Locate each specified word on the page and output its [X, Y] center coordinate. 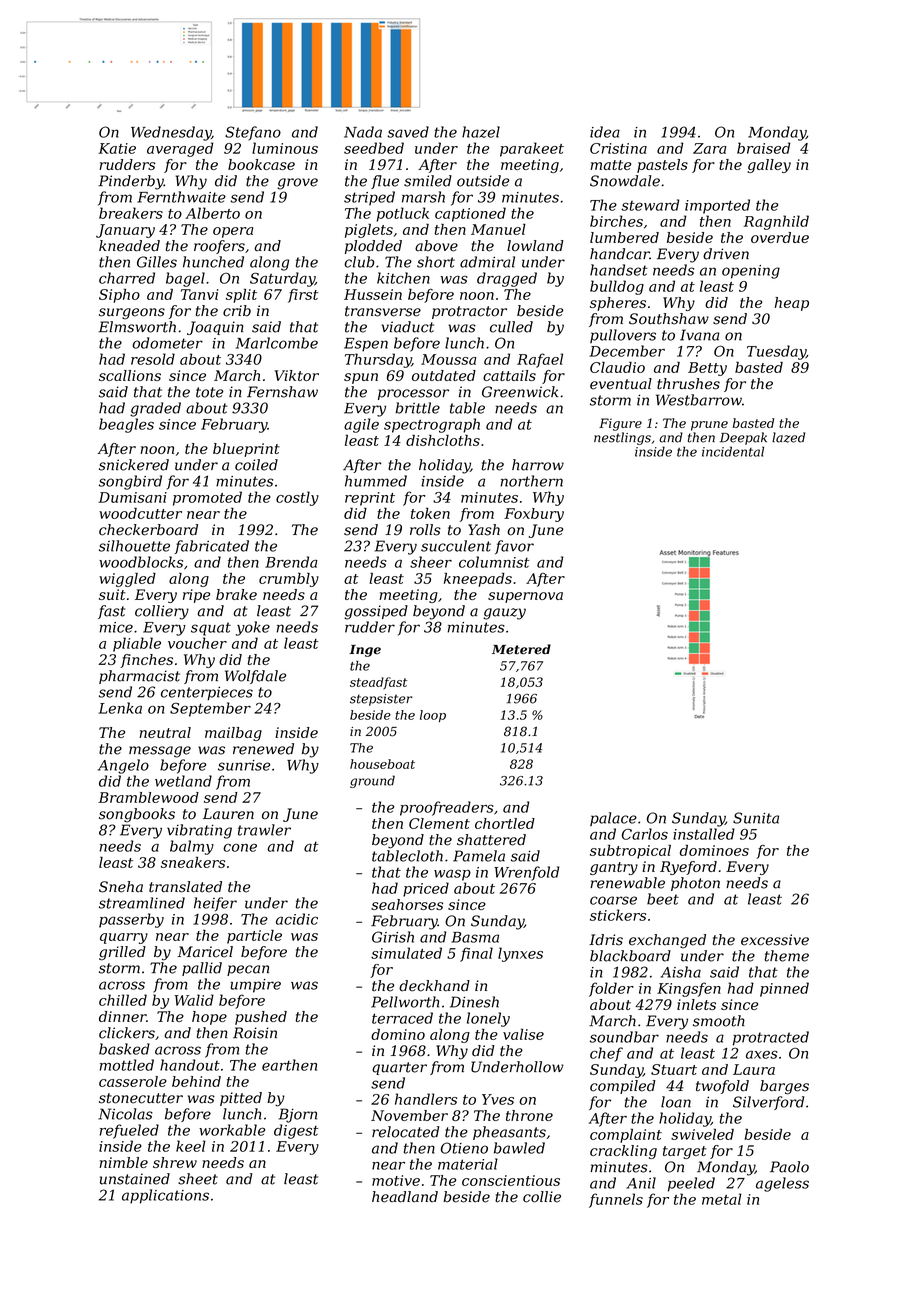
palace [613, 819]
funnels [616, 1200]
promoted [207, 498]
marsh [423, 197]
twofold [722, 1087]
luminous [285, 148]
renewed [263, 749]
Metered [521, 649]
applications [165, 1196]
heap [792, 304]
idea [605, 132]
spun [361, 378]
